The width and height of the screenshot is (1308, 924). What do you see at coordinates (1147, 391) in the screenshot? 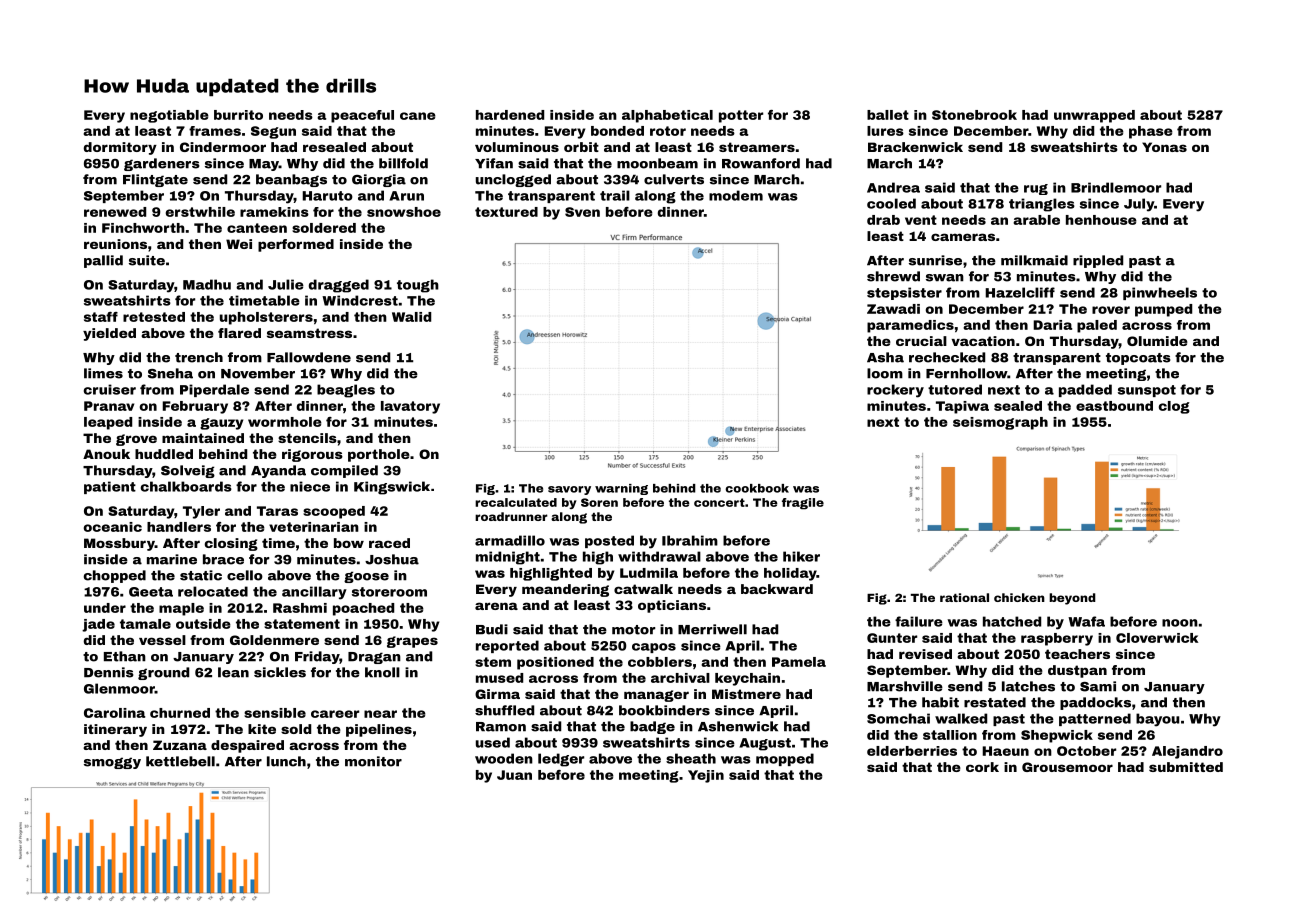
I see `sunspot` at bounding box center [1147, 391].
